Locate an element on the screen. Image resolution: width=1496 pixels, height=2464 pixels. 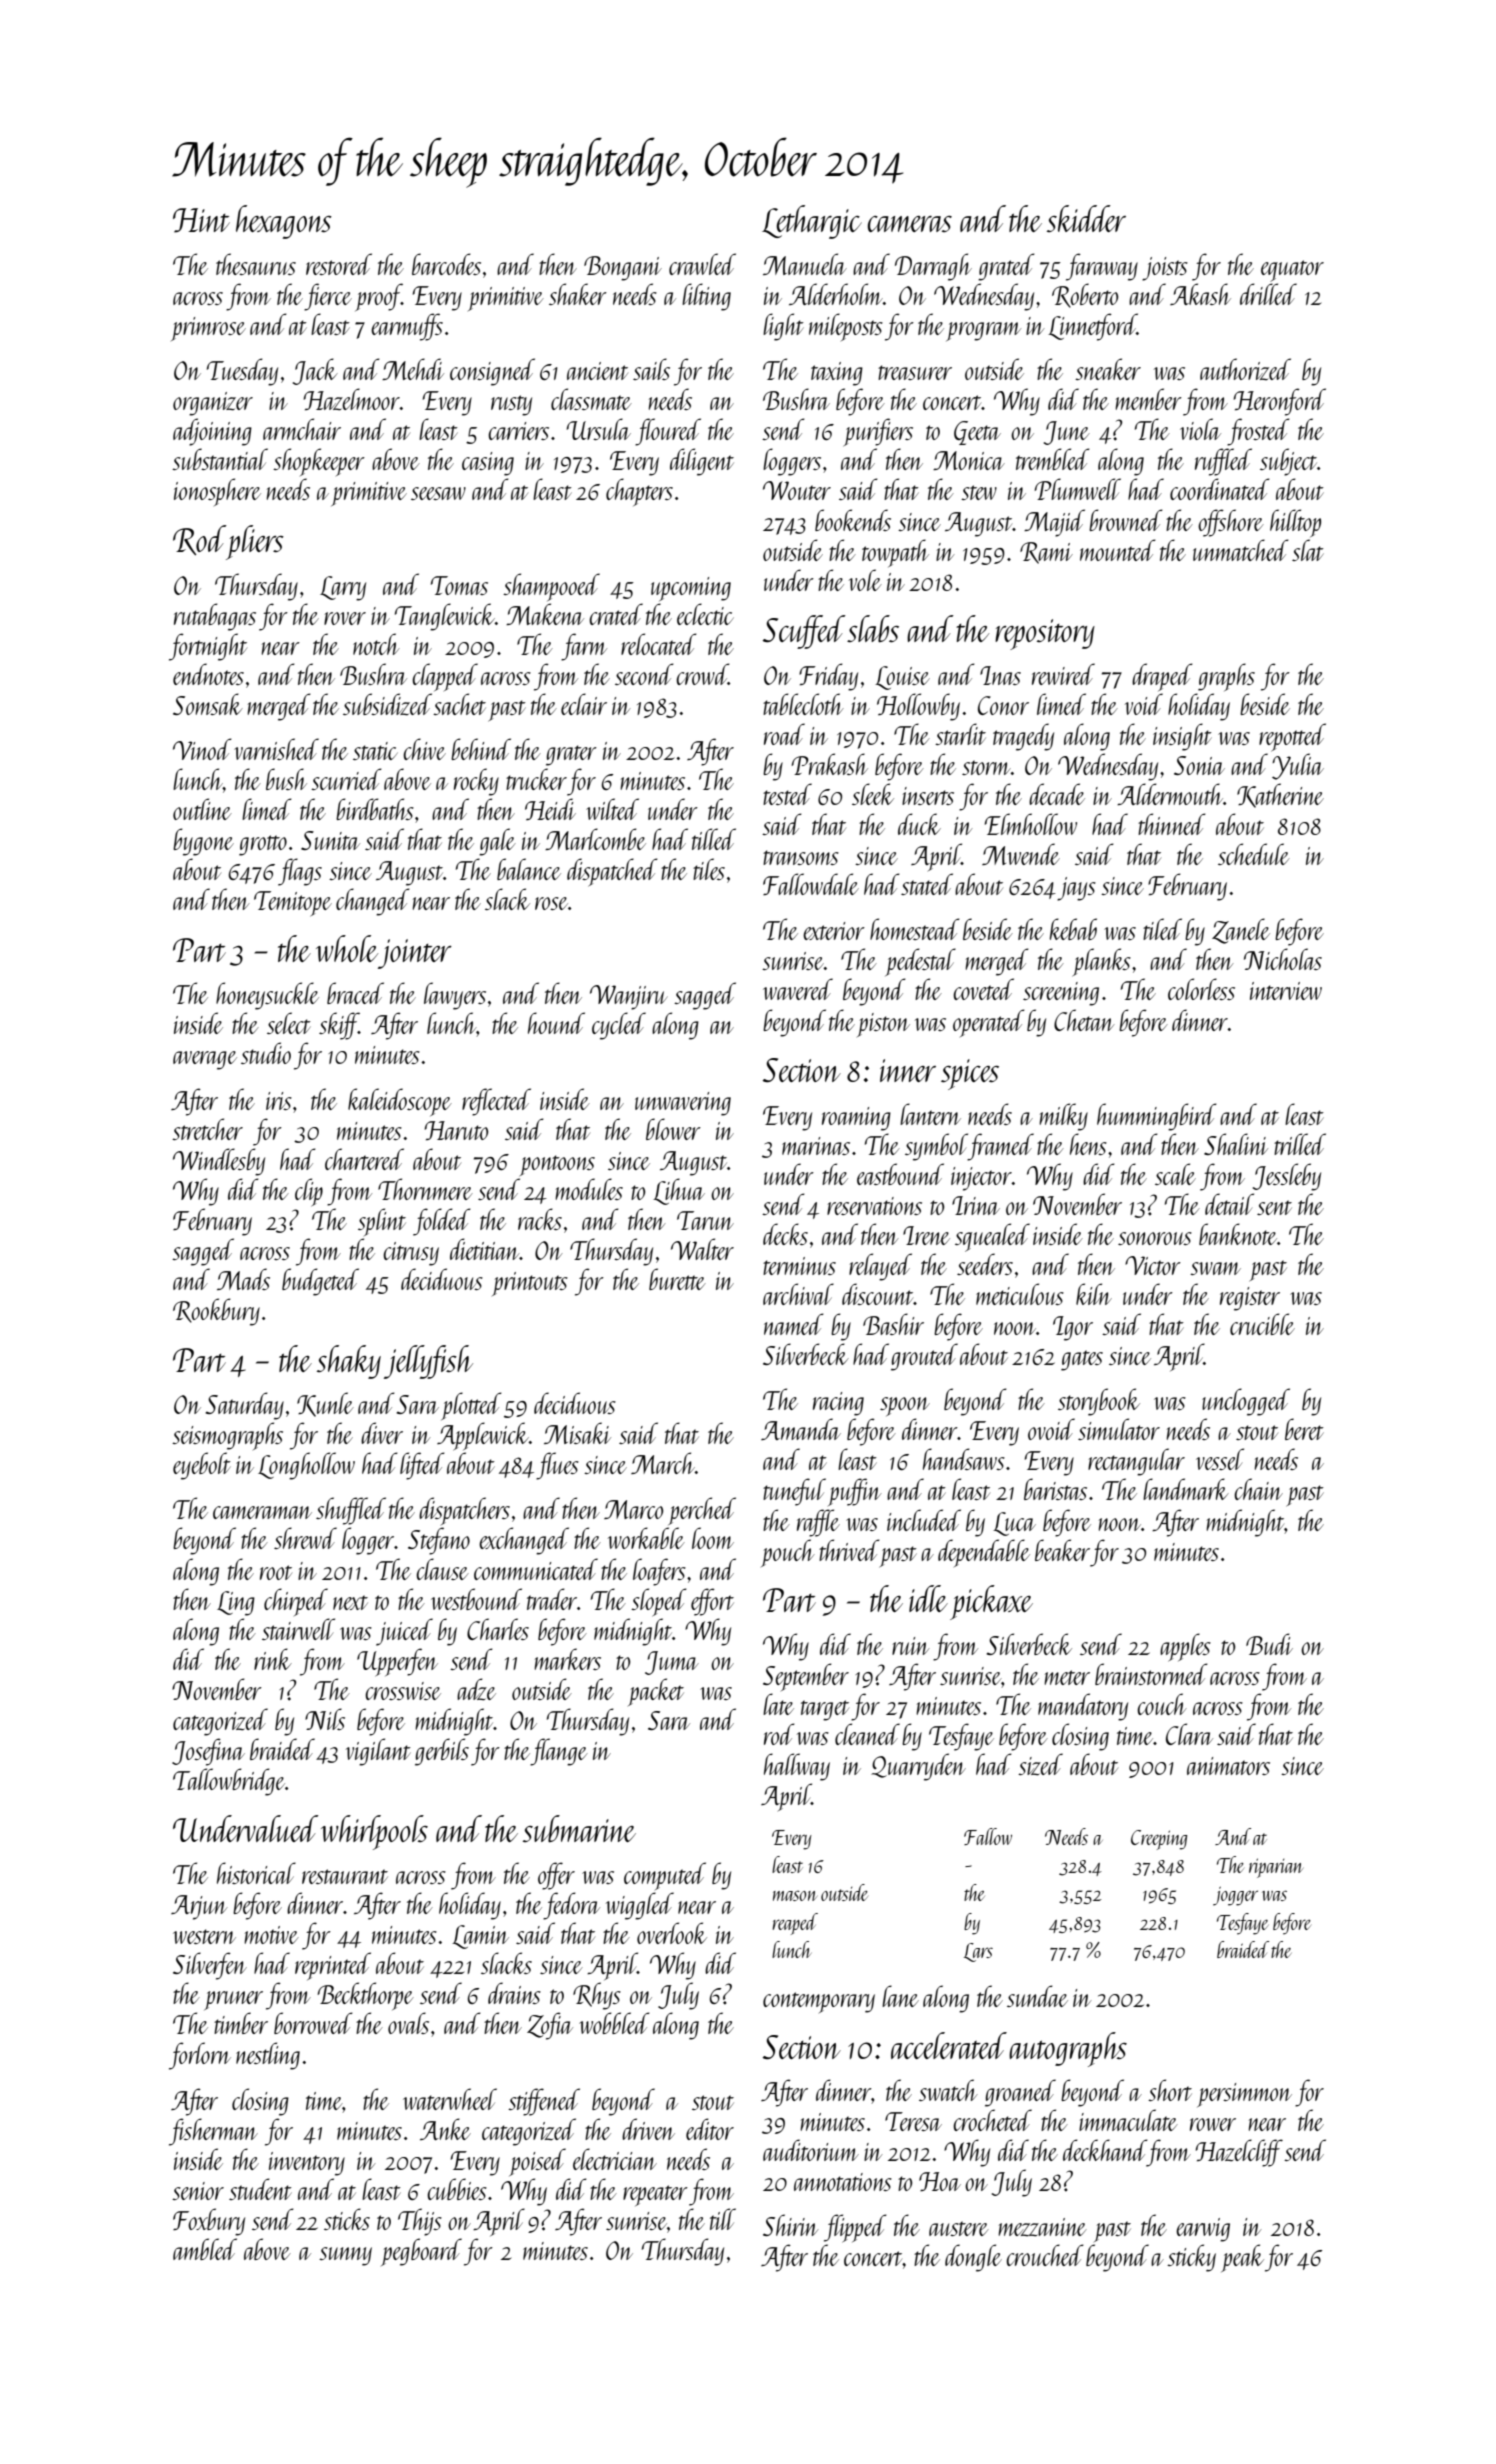
program is located at coordinates (983, 331).
